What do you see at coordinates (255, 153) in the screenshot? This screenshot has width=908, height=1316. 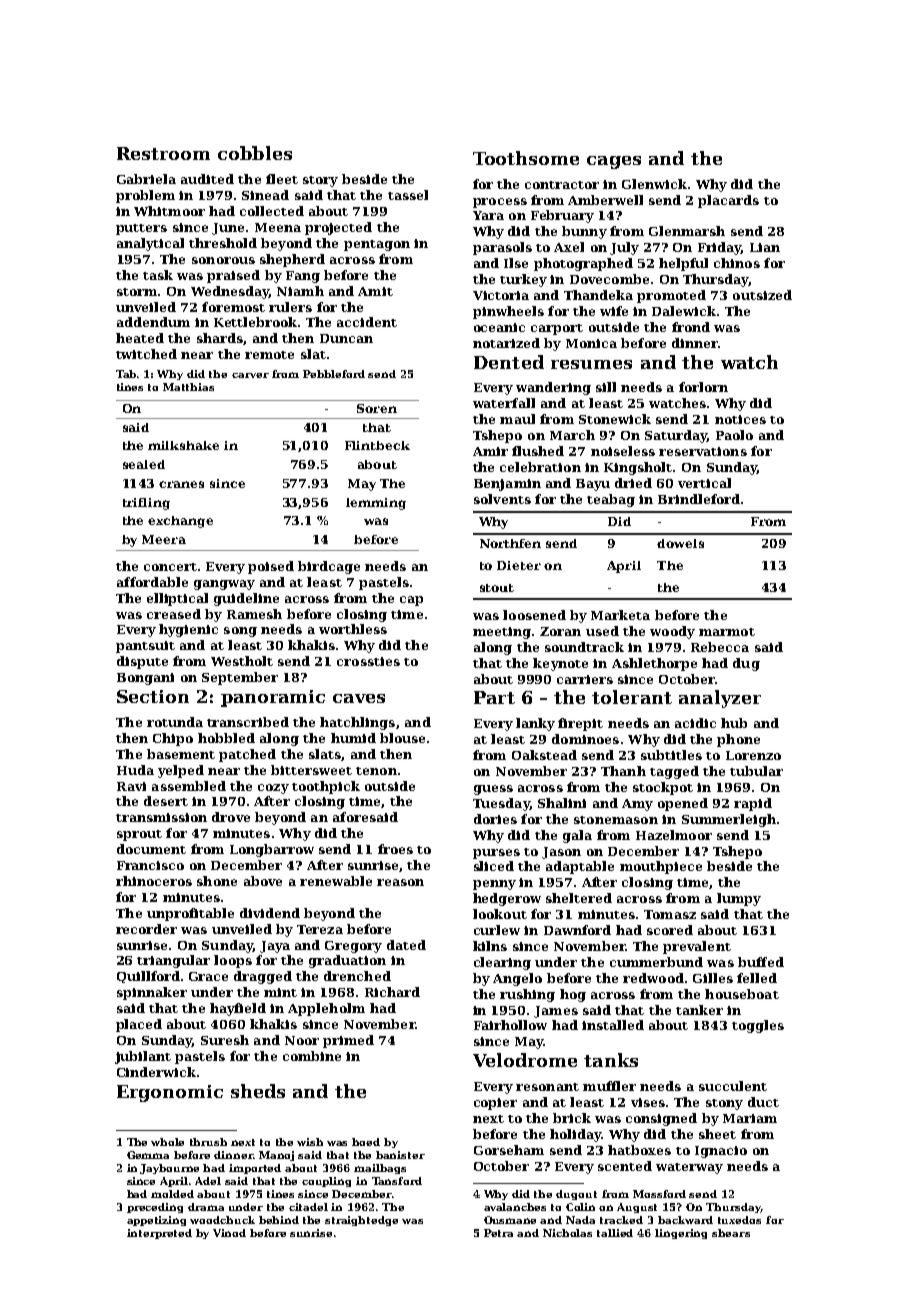 I see `cobbles` at bounding box center [255, 153].
